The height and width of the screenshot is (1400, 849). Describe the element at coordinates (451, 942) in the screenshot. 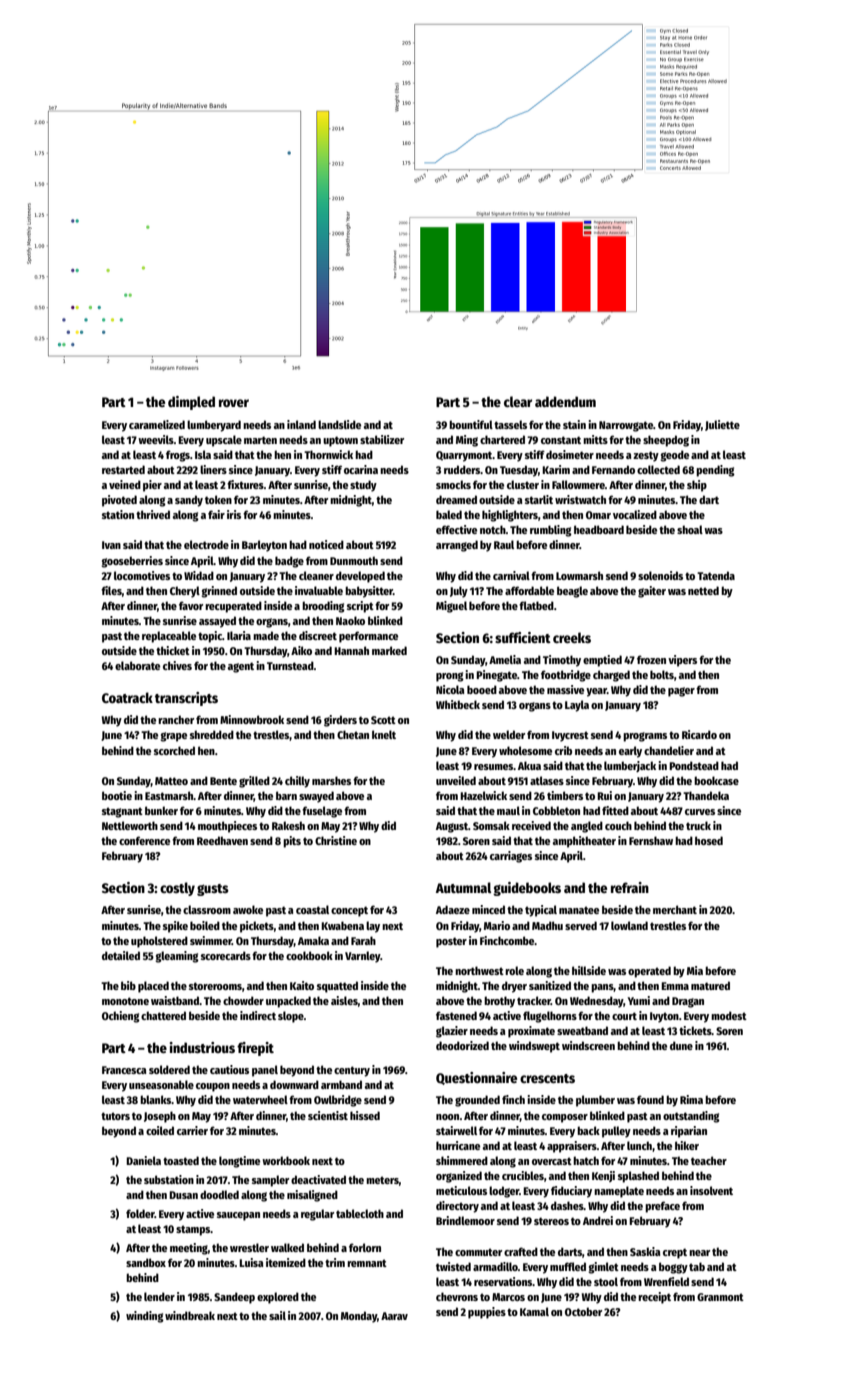

I see `poster` at that location.
